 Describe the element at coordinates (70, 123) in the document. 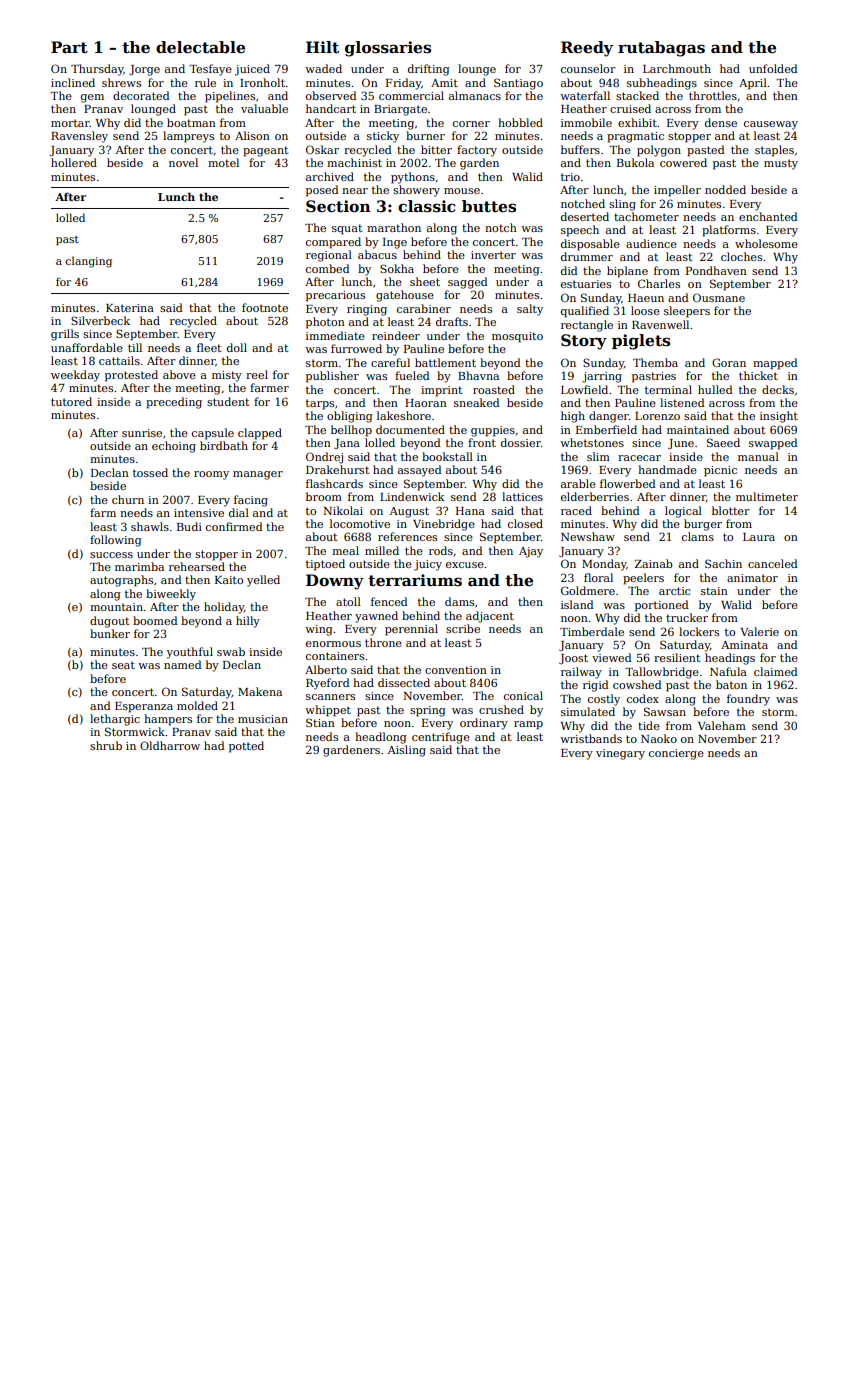

I see `mortar` at that location.
